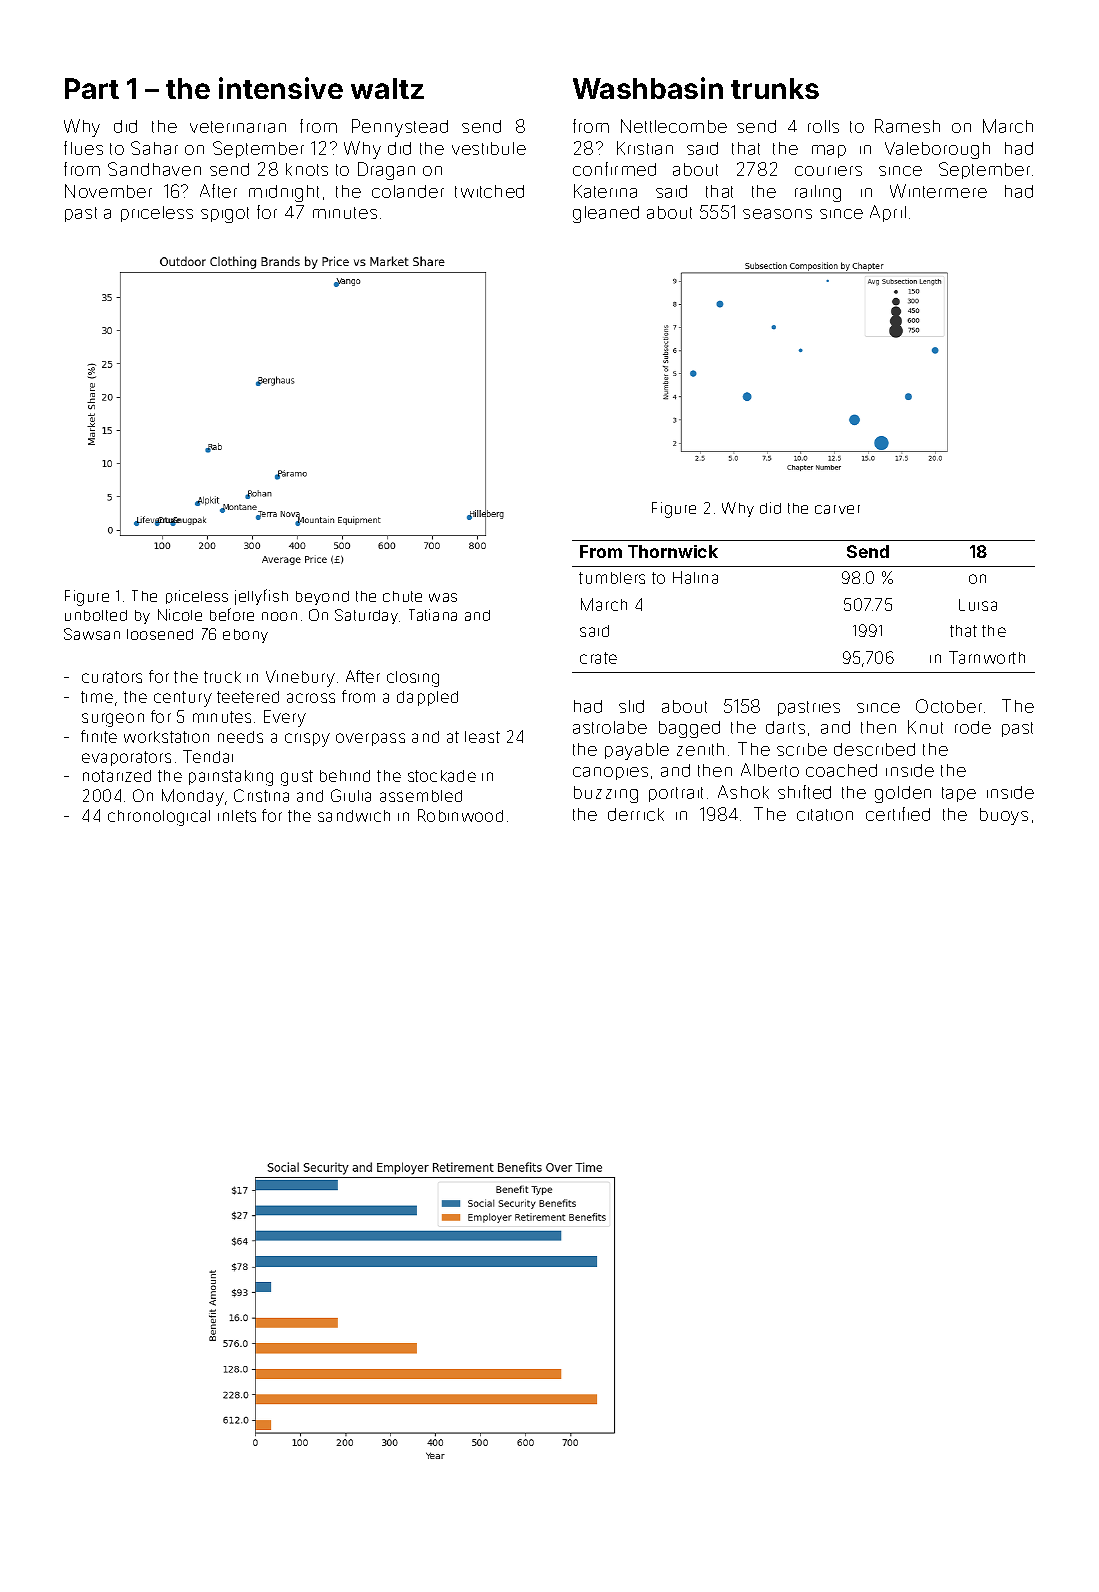 This screenshot has height=1592, width=1099. What do you see at coordinates (606, 214) in the screenshot?
I see `gleaned` at bounding box center [606, 214].
